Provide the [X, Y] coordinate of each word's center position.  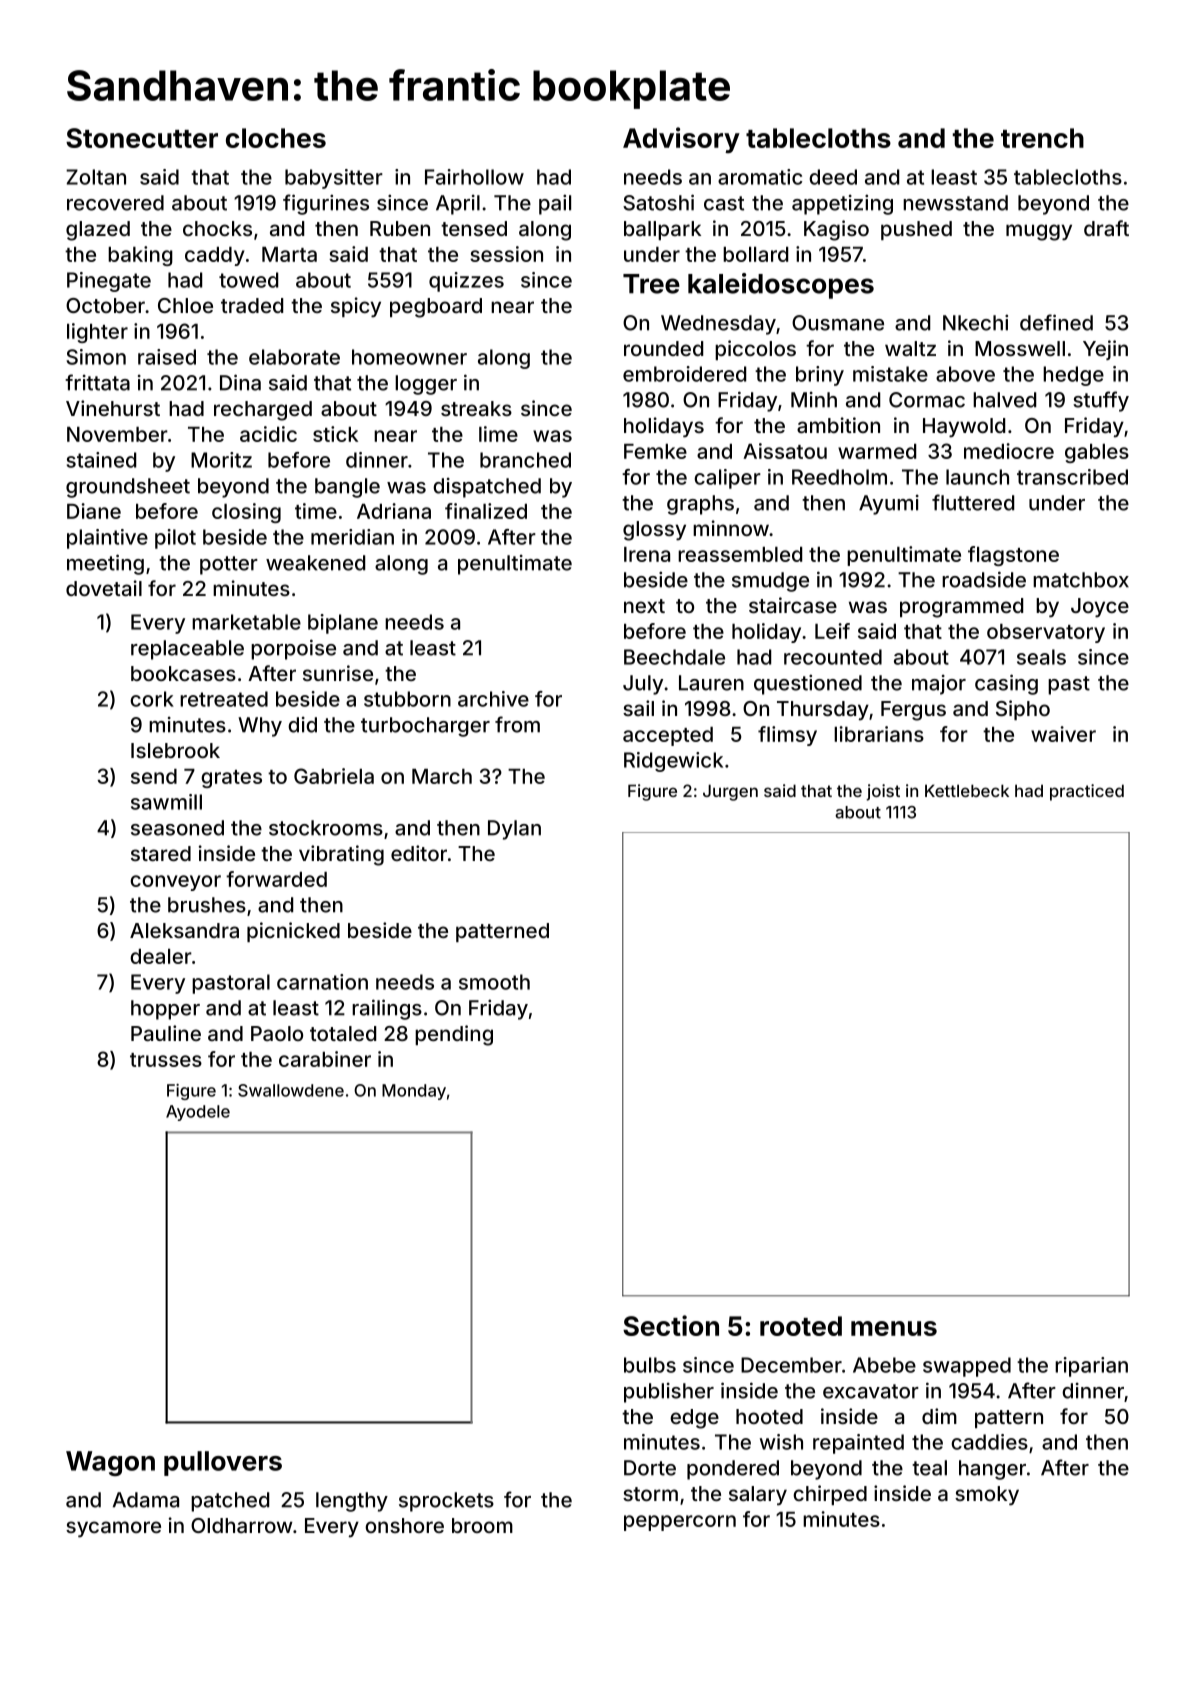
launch [977, 477]
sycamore [113, 1529]
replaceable [187, 650]
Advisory [681, 140]
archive [493, 699]
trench [1042, 138]
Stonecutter [142, 138]
